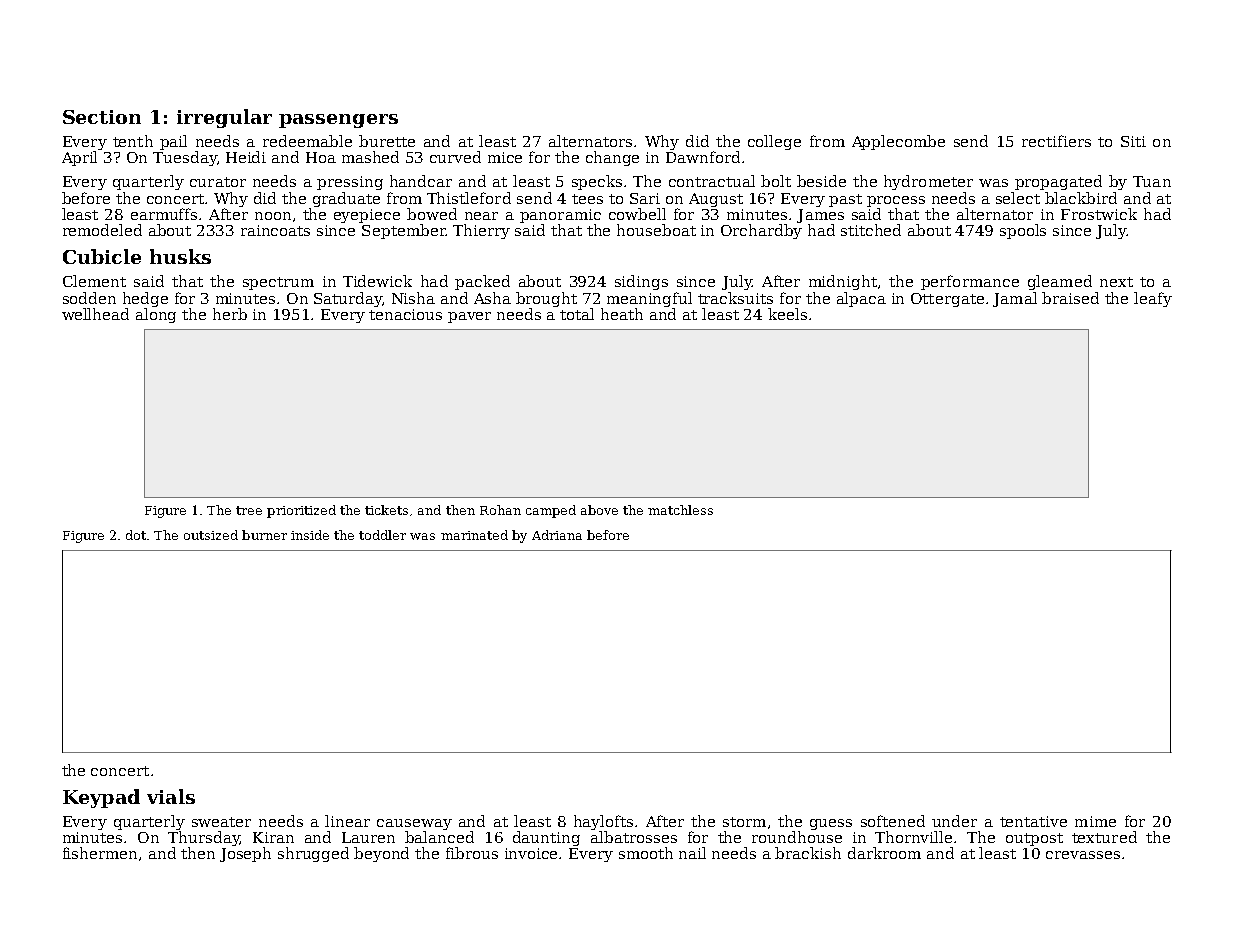 Image resolution: width=1233 pixels, height=952 pixels. I want to click on storm, so click(744, 822).
